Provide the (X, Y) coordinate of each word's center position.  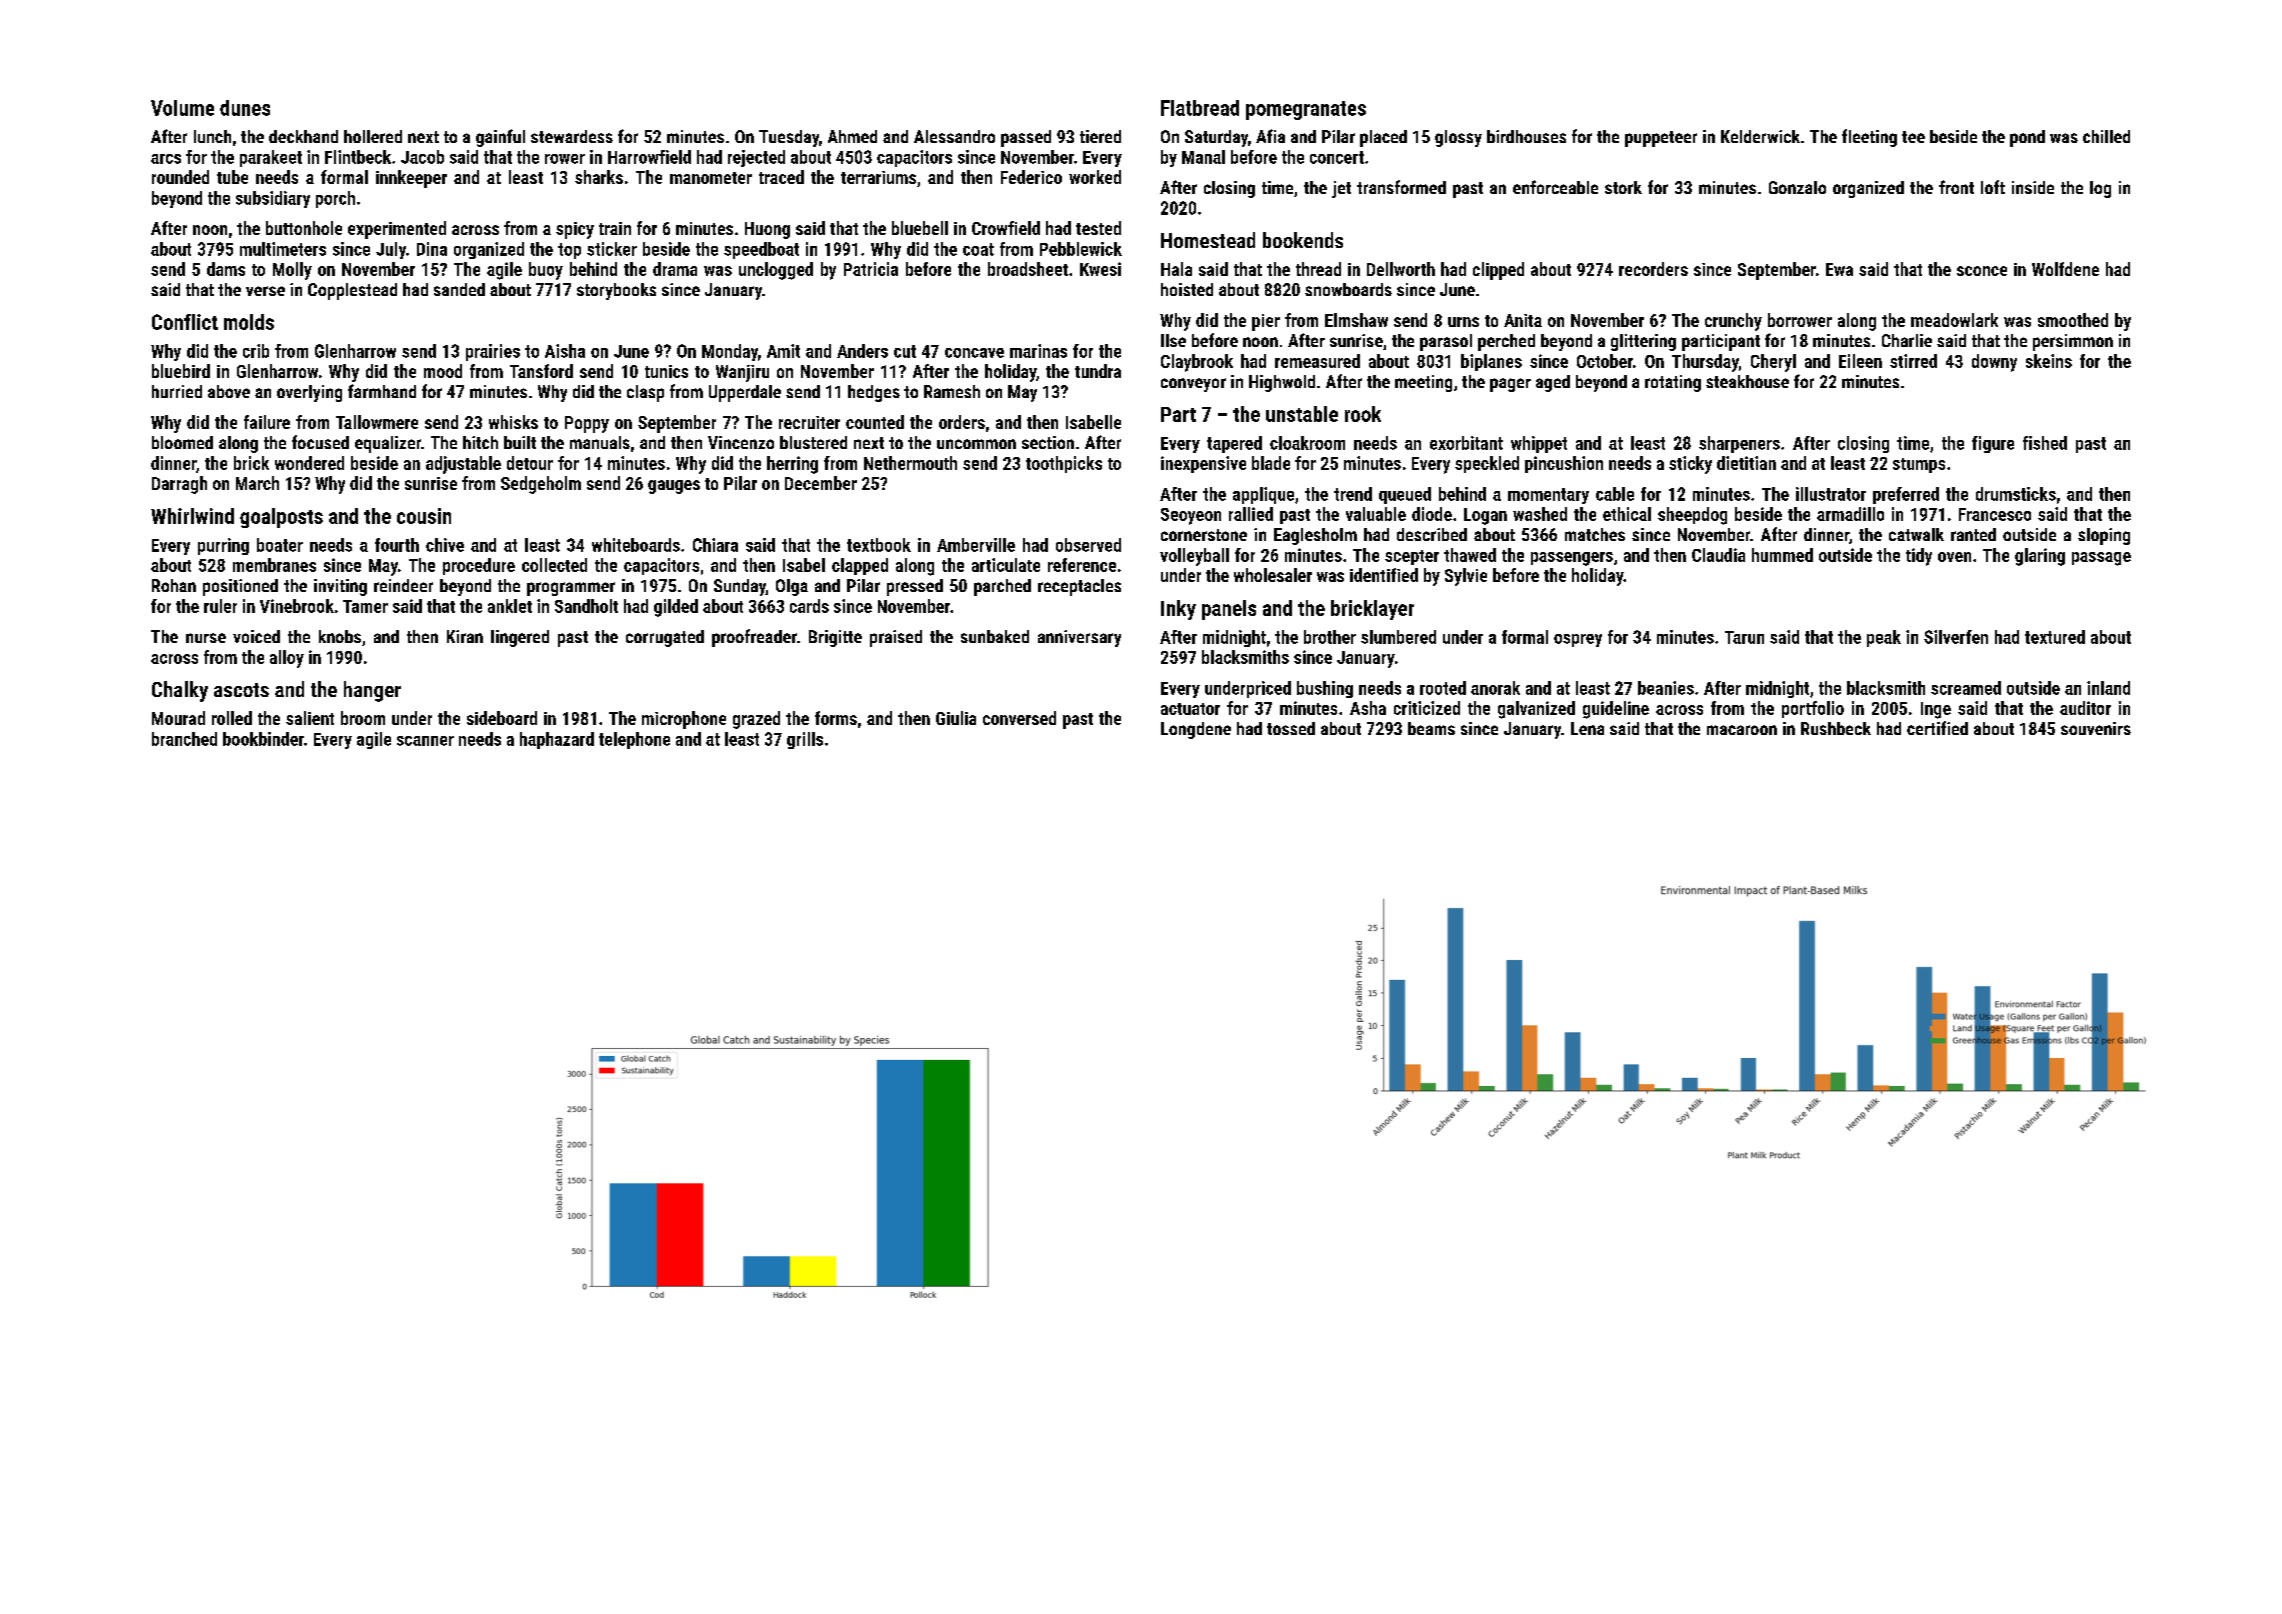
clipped (1498, 271)
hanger (372, 691)
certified (1937, 728)
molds (249, 322)
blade (1271, 463)
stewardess (572, 136)
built (520, 442)
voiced (256, 636)
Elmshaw (1356, 320)
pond (2027, 138)
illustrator (1831, 494)
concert (1337, 157)
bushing (1325, 689)
